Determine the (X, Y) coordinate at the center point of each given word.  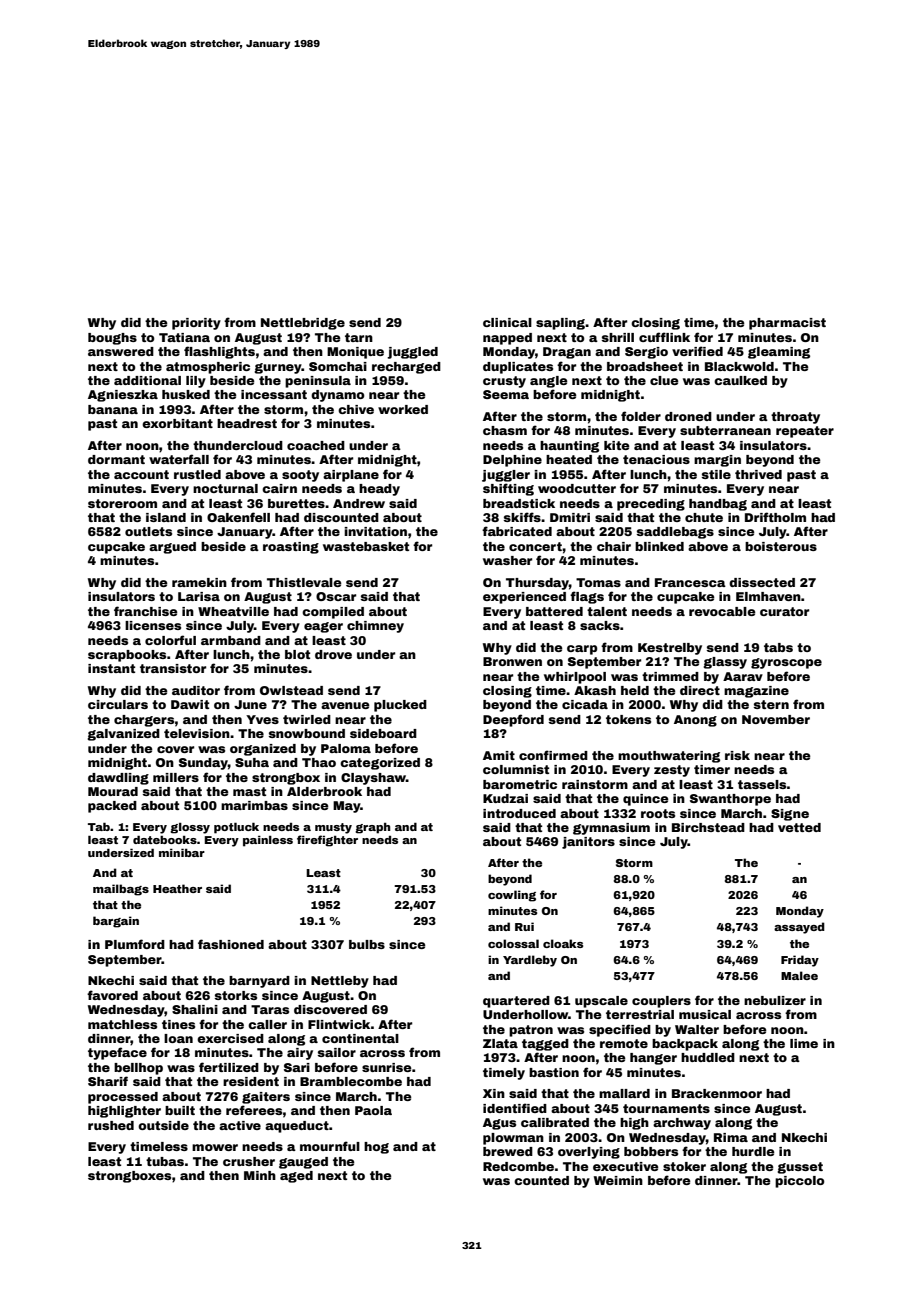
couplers (661, 1002)
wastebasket (366, 546)
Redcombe (518, 1166)
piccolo (800, 1182)
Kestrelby (670, 649)
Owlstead (291, 690)
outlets (148, 531)
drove (333, 654)
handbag (718, 505)
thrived (758, 474)
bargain (116, 922)
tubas (165, 1161)
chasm (505, 430)
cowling (512, 896)
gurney (278, 368)
